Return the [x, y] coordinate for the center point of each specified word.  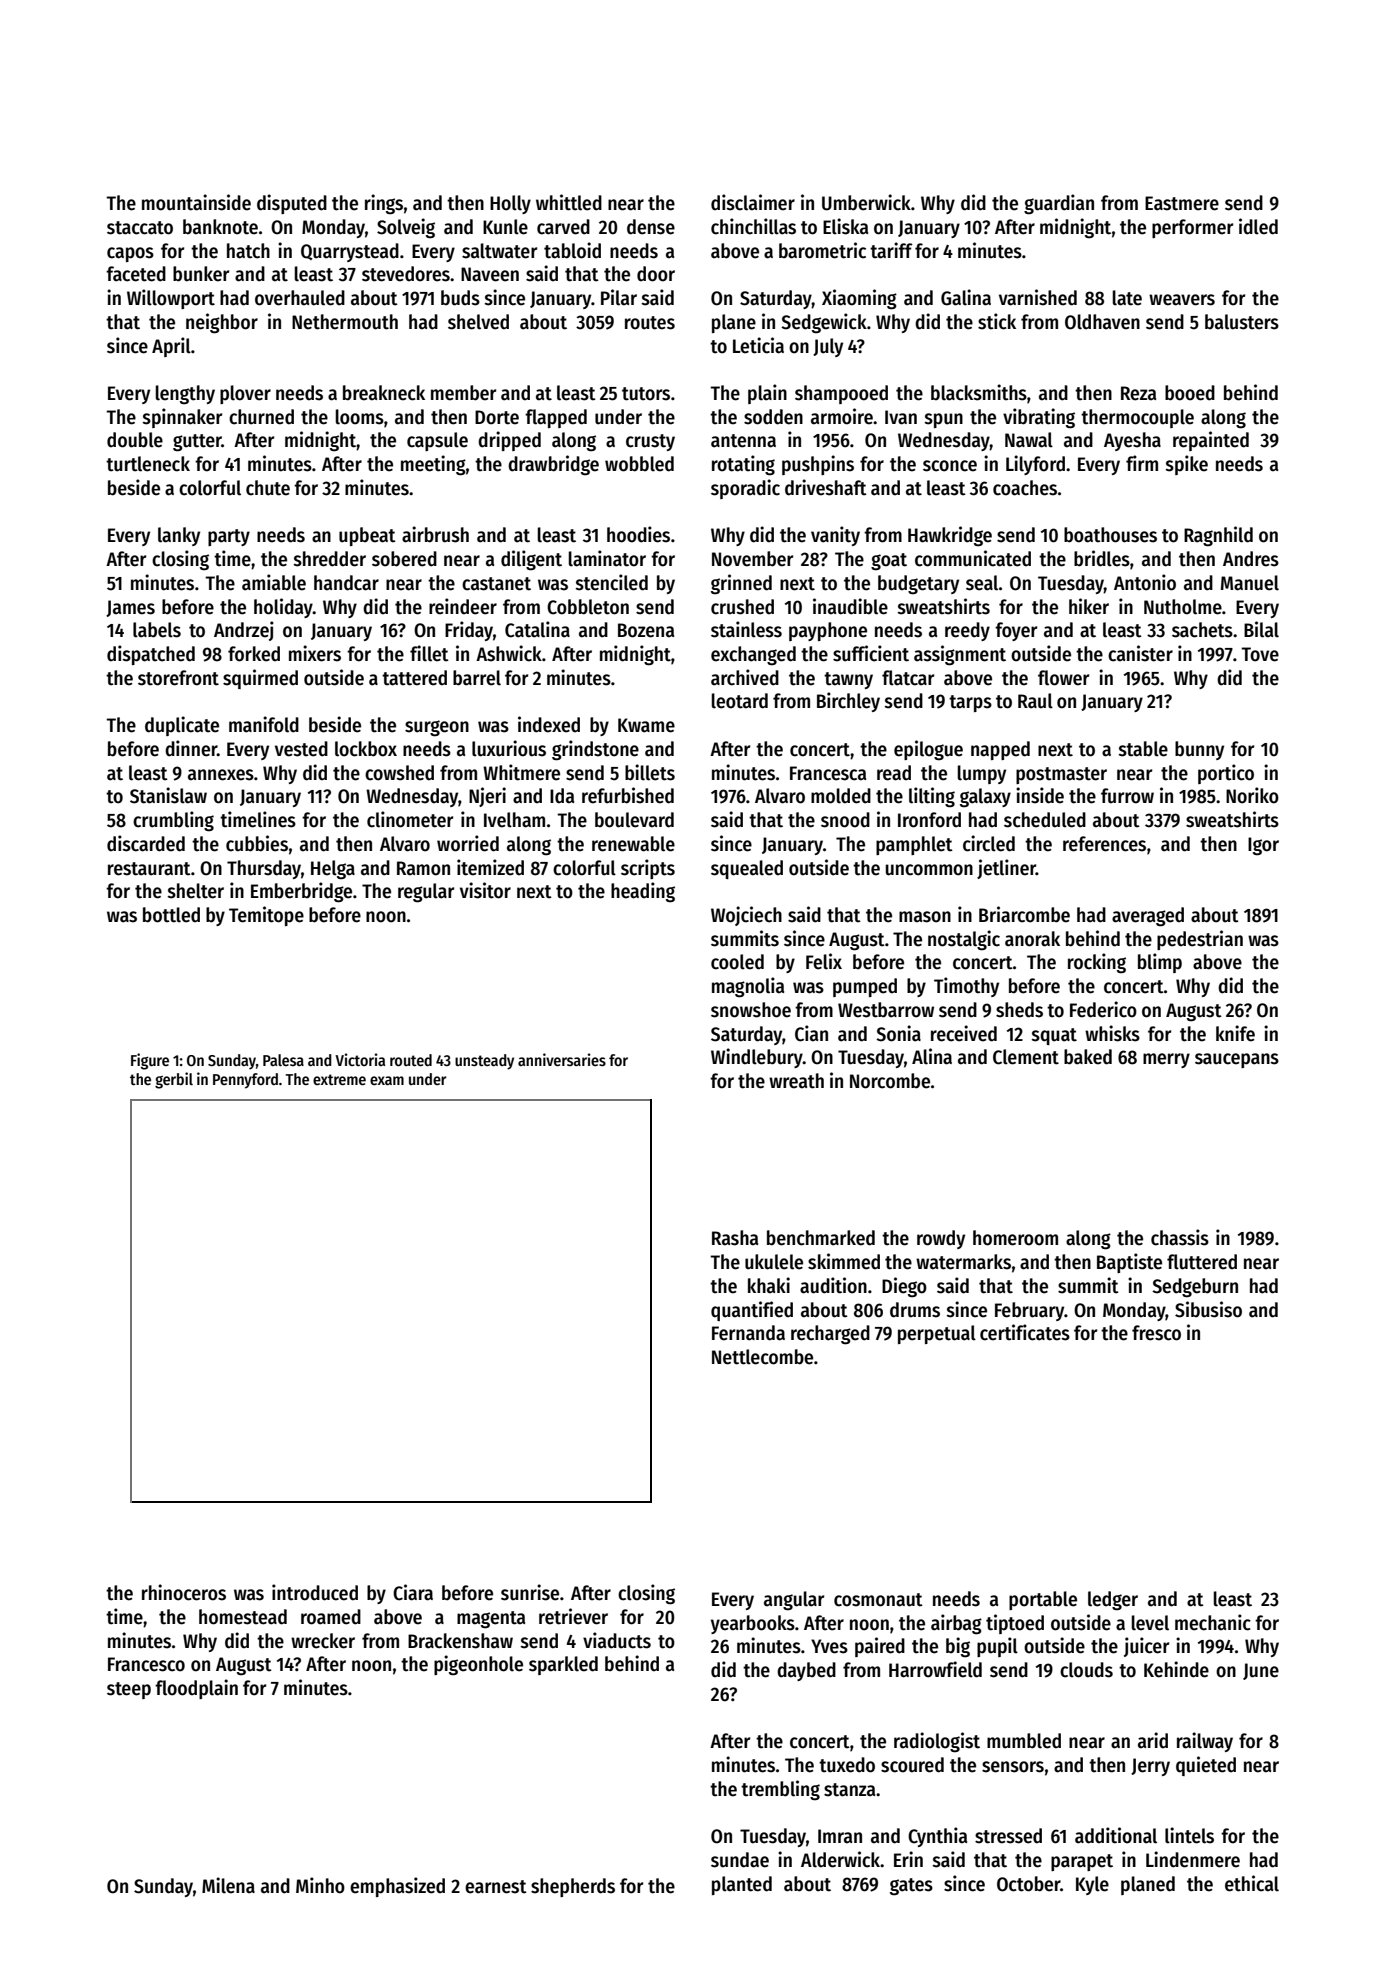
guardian [1059, 204]
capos [130, 254]
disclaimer [753, 202]
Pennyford [245, 1081]
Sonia [898, 1033]
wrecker [323, 1641]
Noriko [1252, 795]
